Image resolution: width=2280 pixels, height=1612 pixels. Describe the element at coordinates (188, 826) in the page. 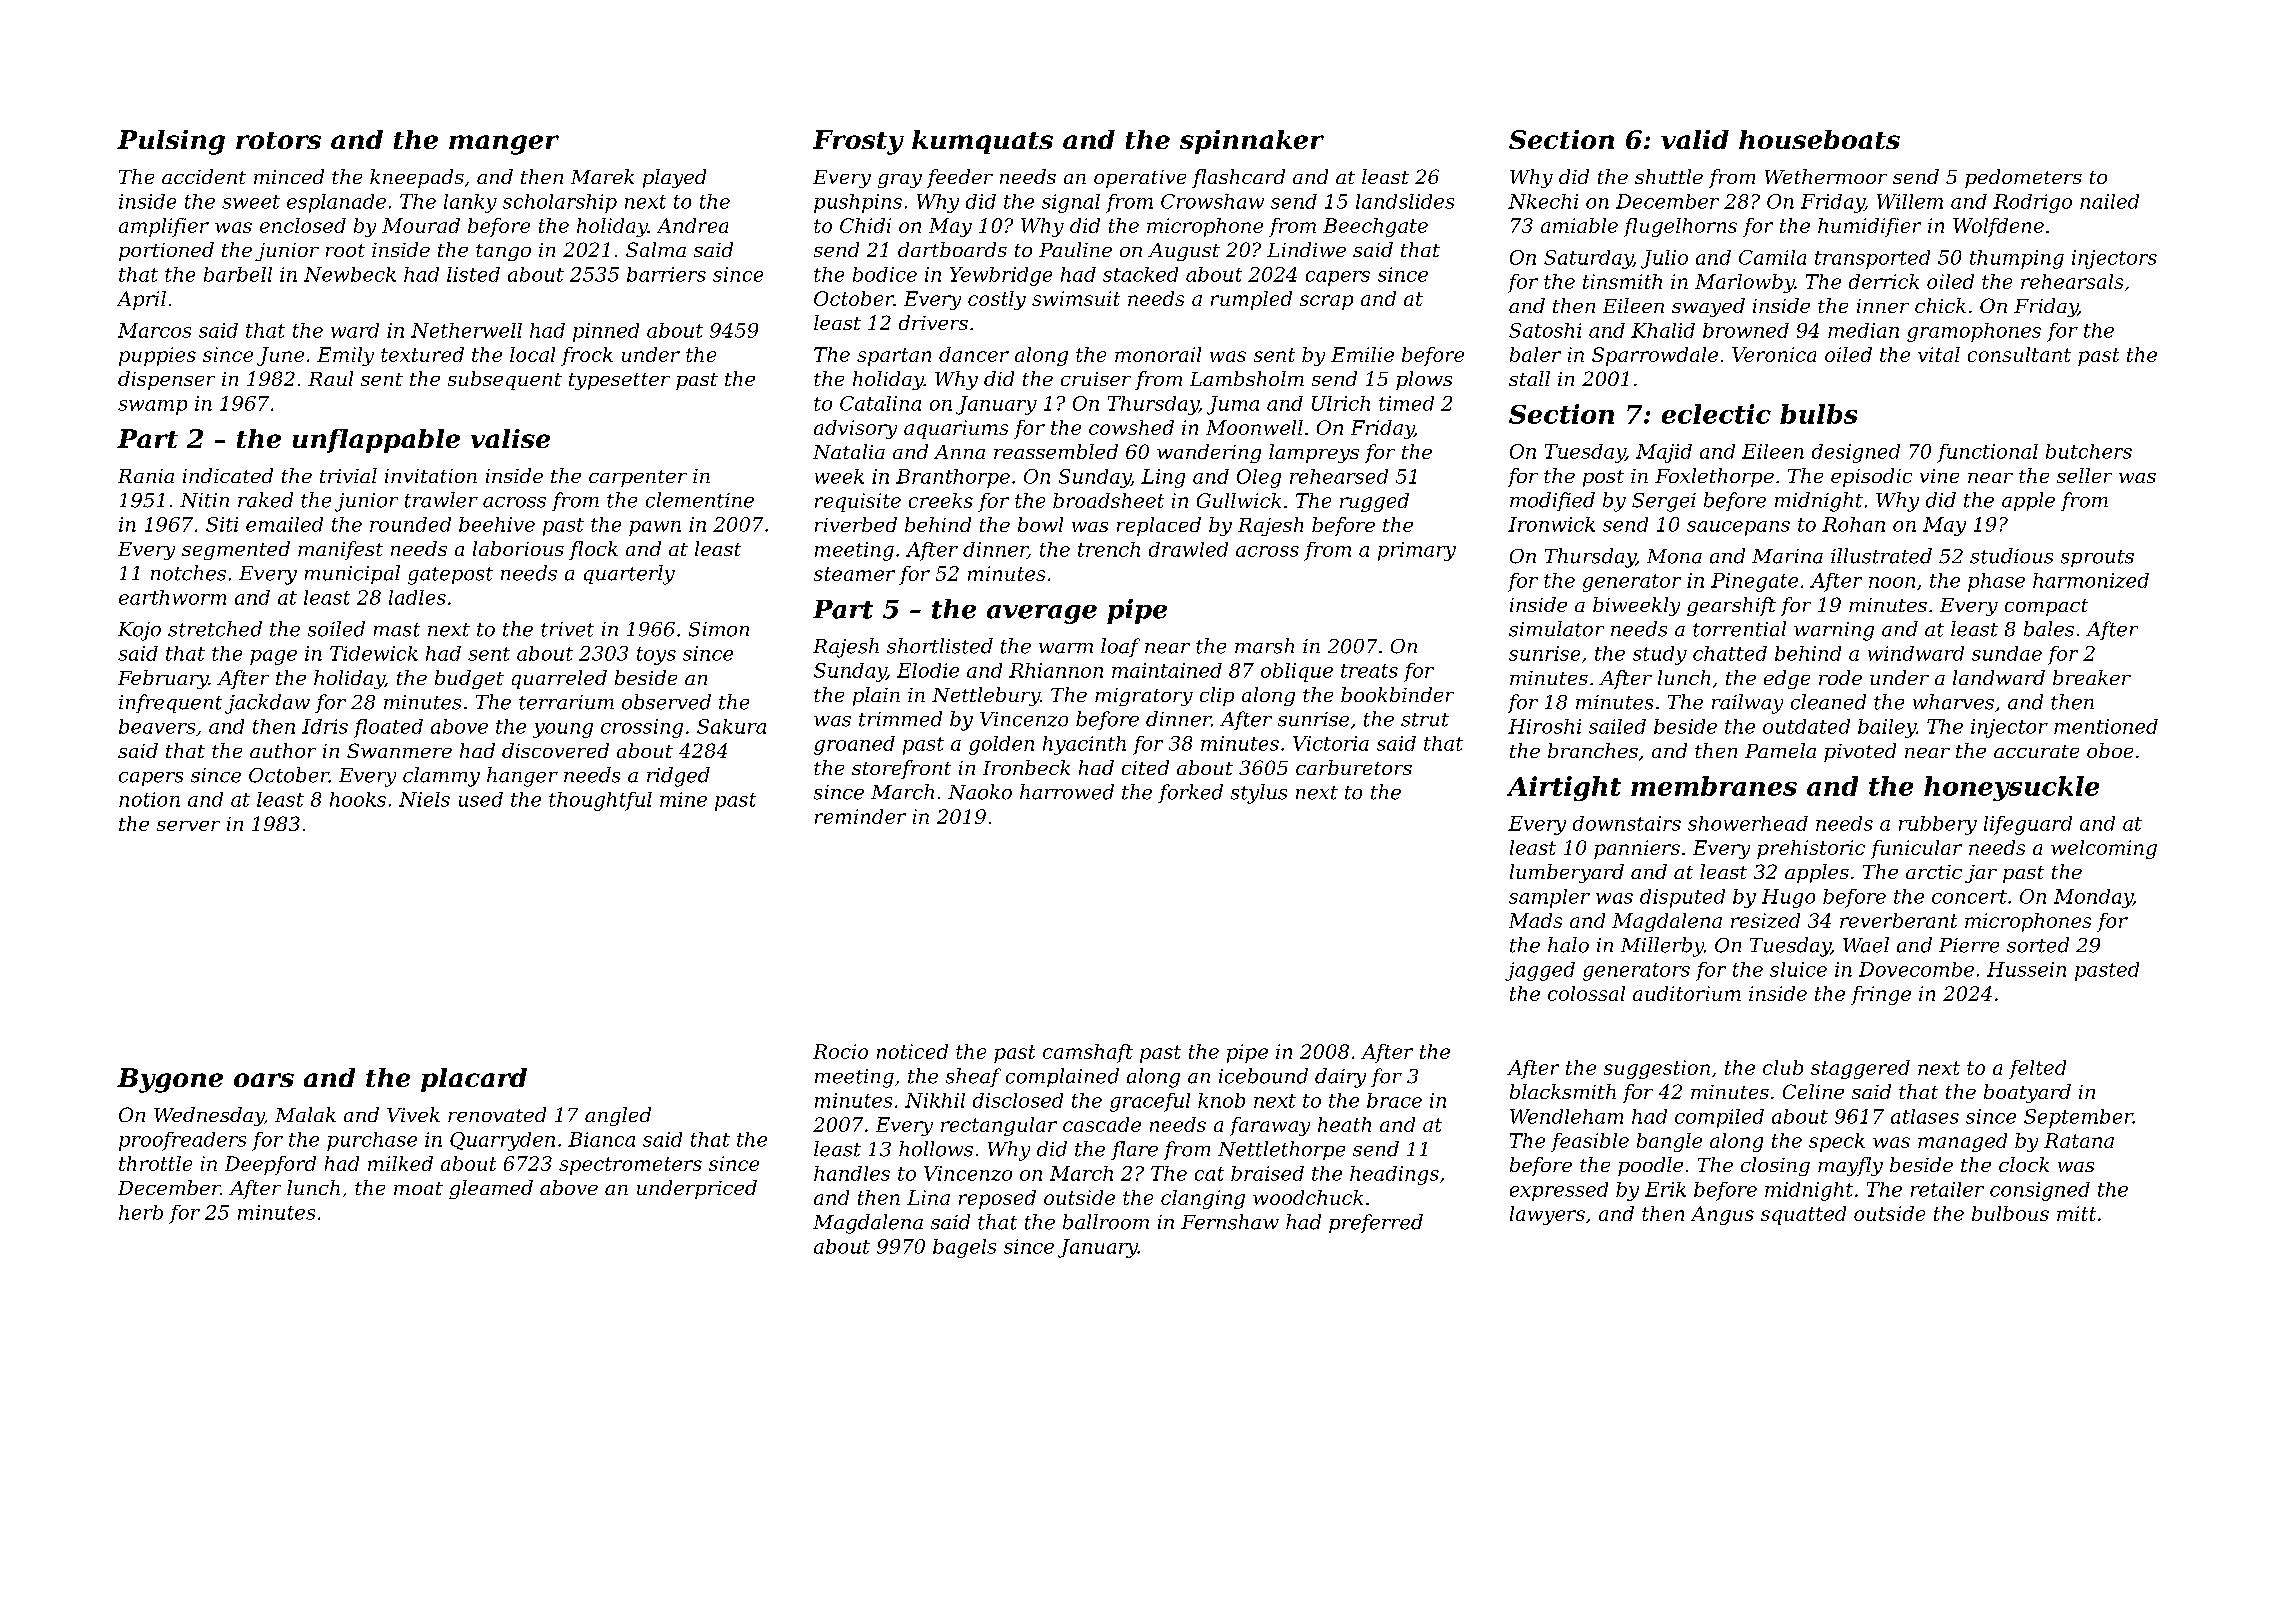

I see `server` at that location.
